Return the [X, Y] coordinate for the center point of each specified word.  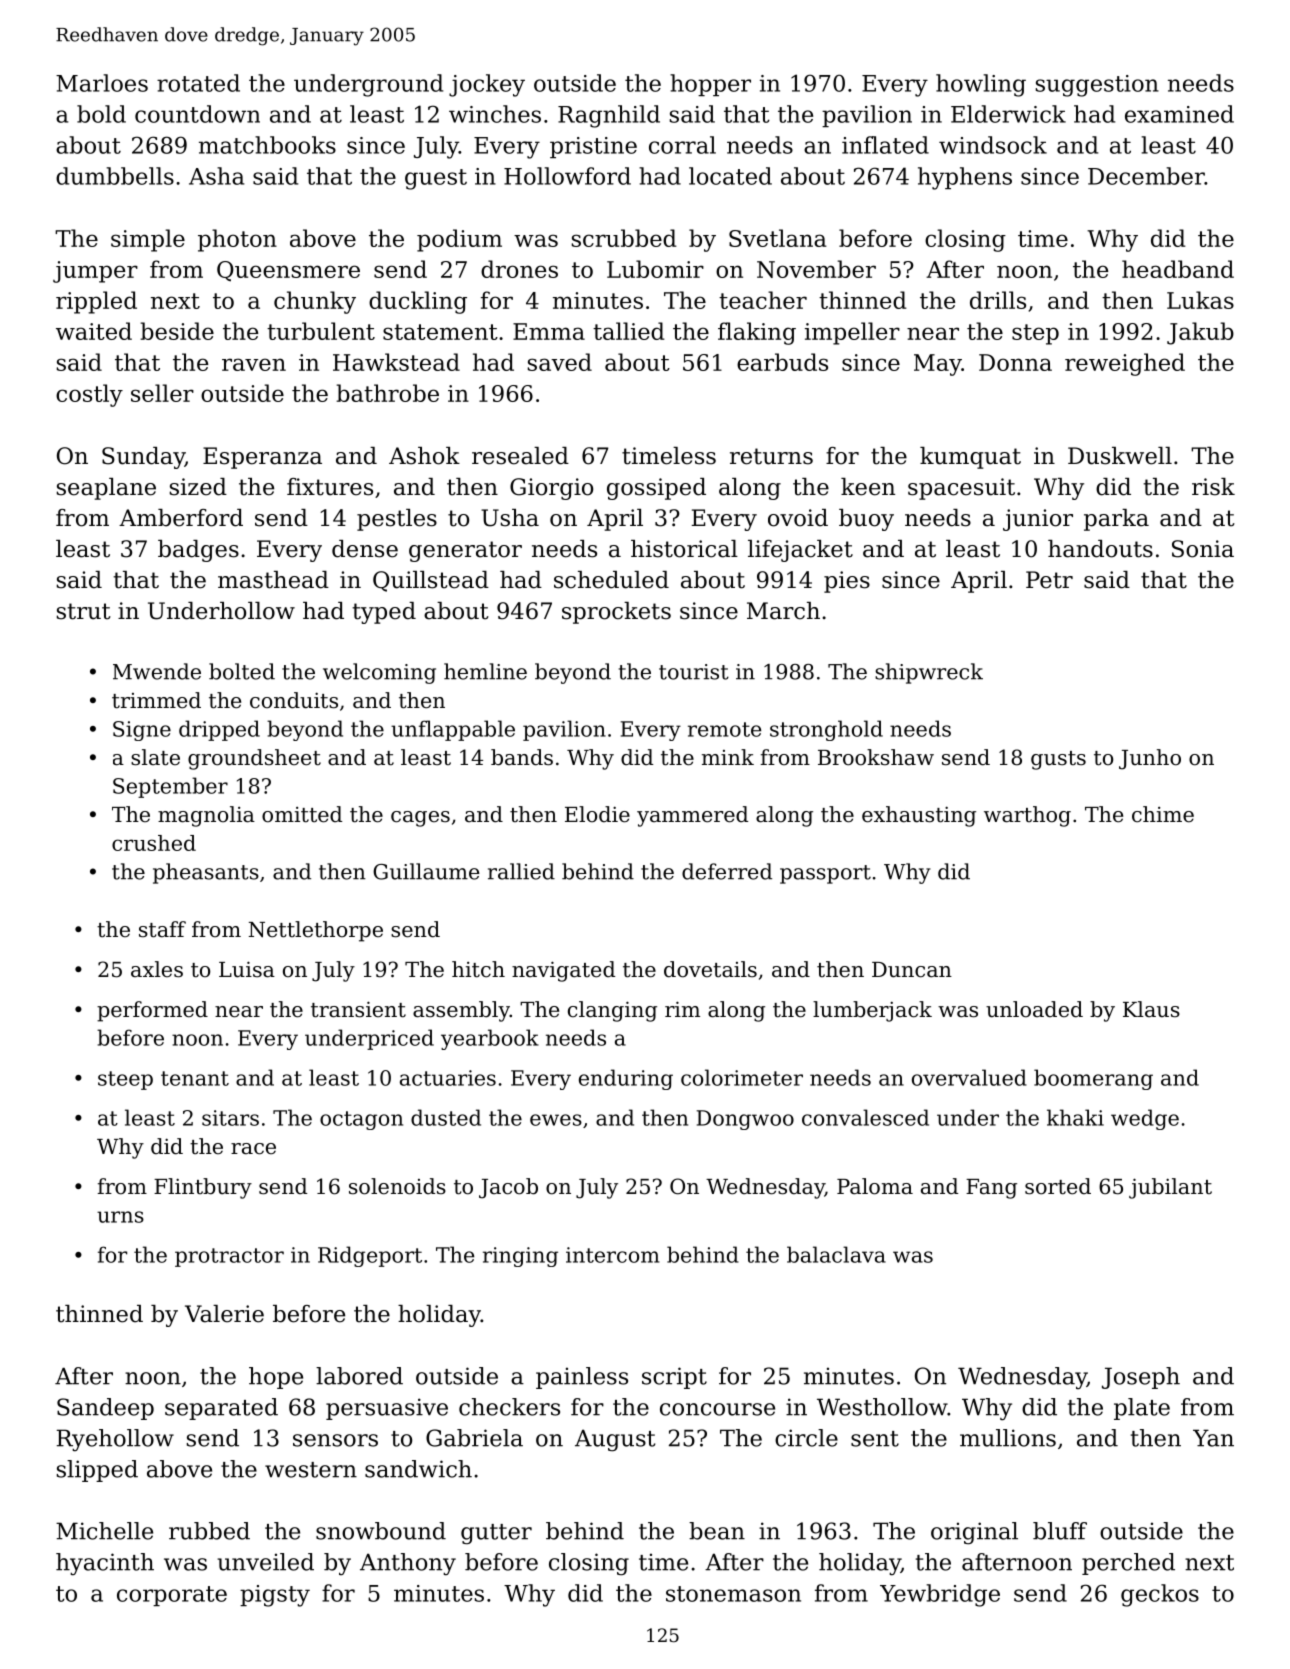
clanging [612, 1011]
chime [1163, 814]
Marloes [102, 83]
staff [162, 929]
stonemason [733, 1594]
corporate [172, 1596]
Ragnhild [609, 116]
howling [981, 85]
